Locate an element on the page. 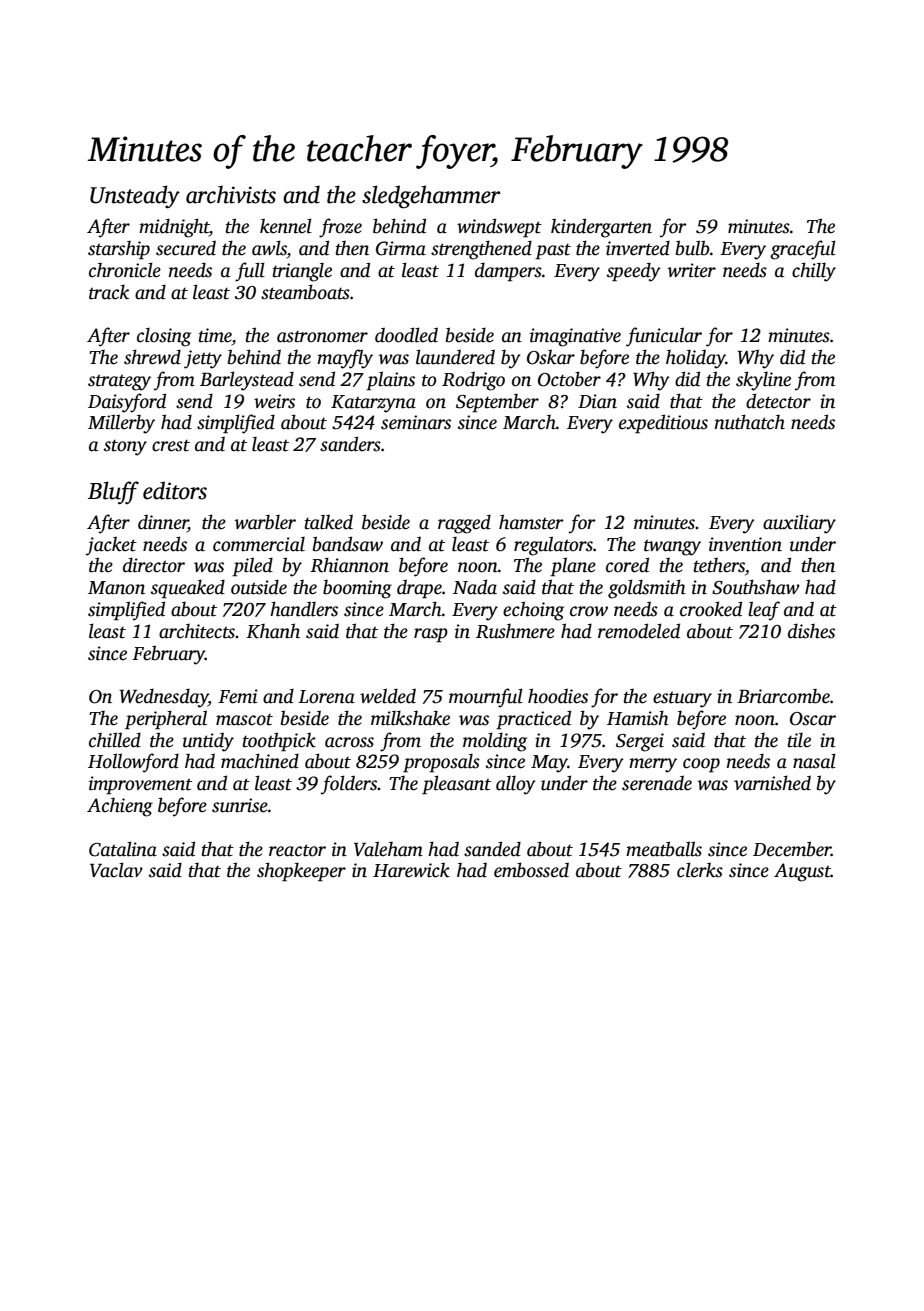  kindergarten is located at coordinates (601, 228).
